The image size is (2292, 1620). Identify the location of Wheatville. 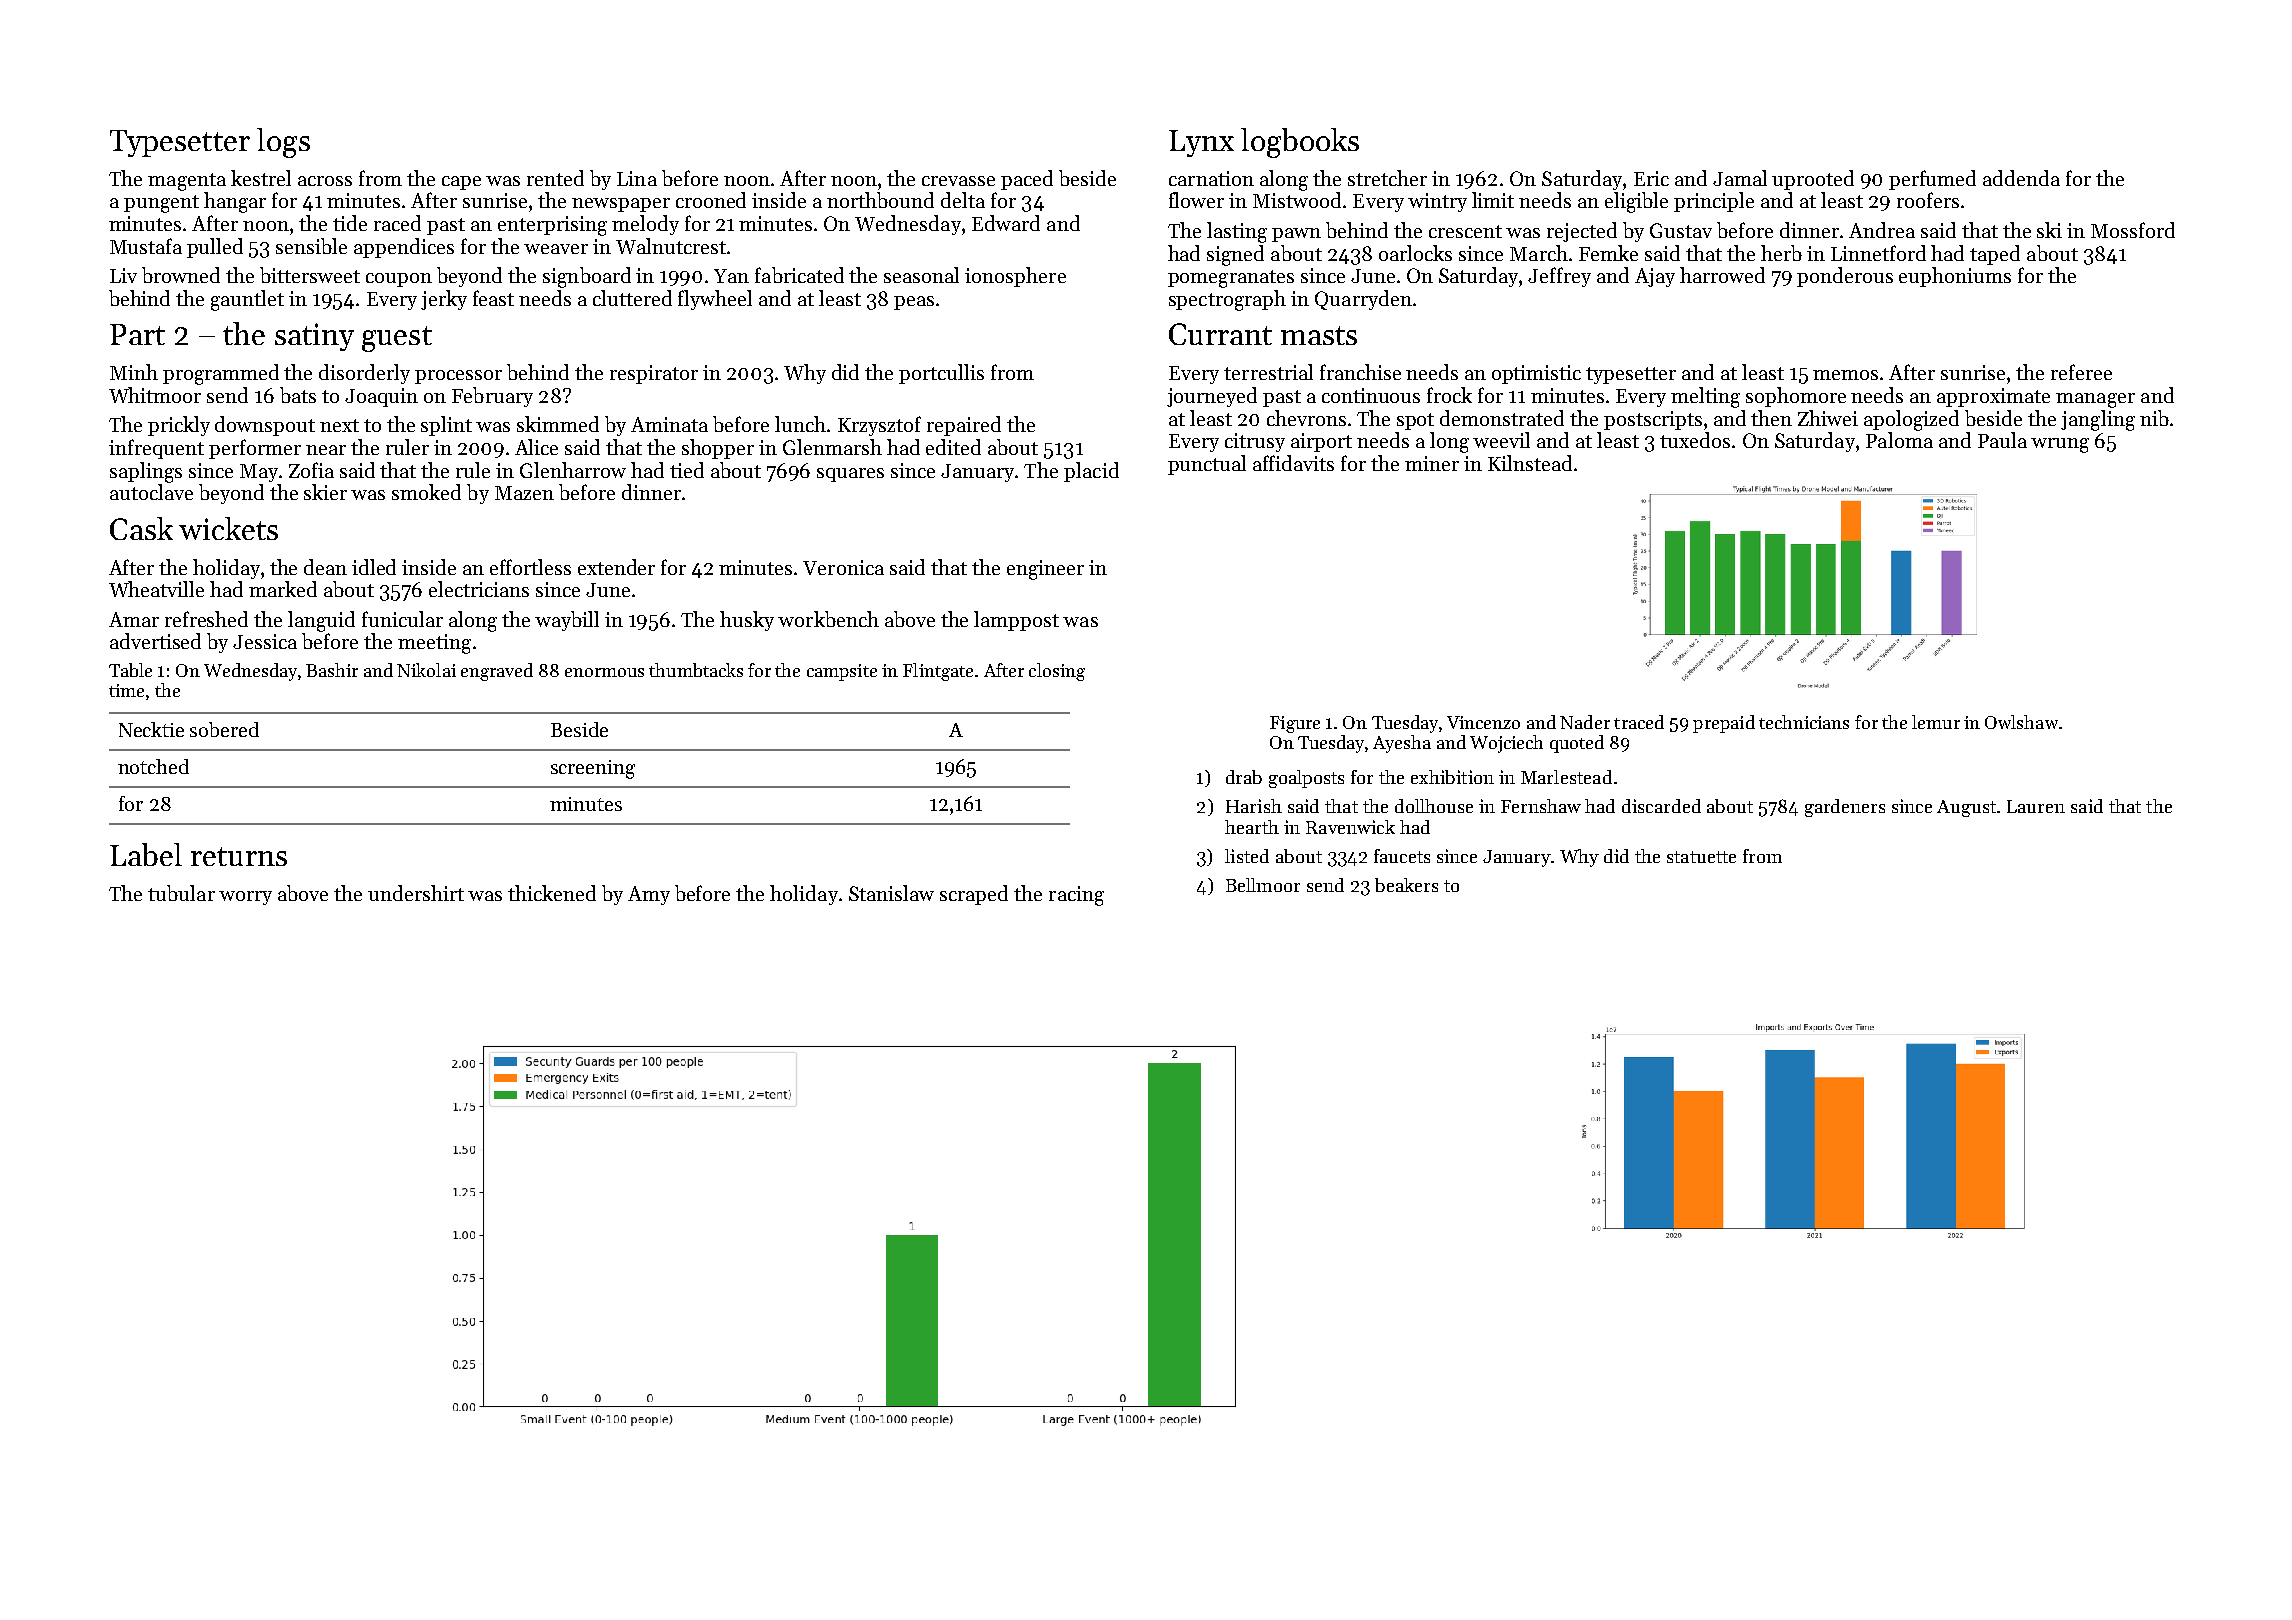
(156, 589).
